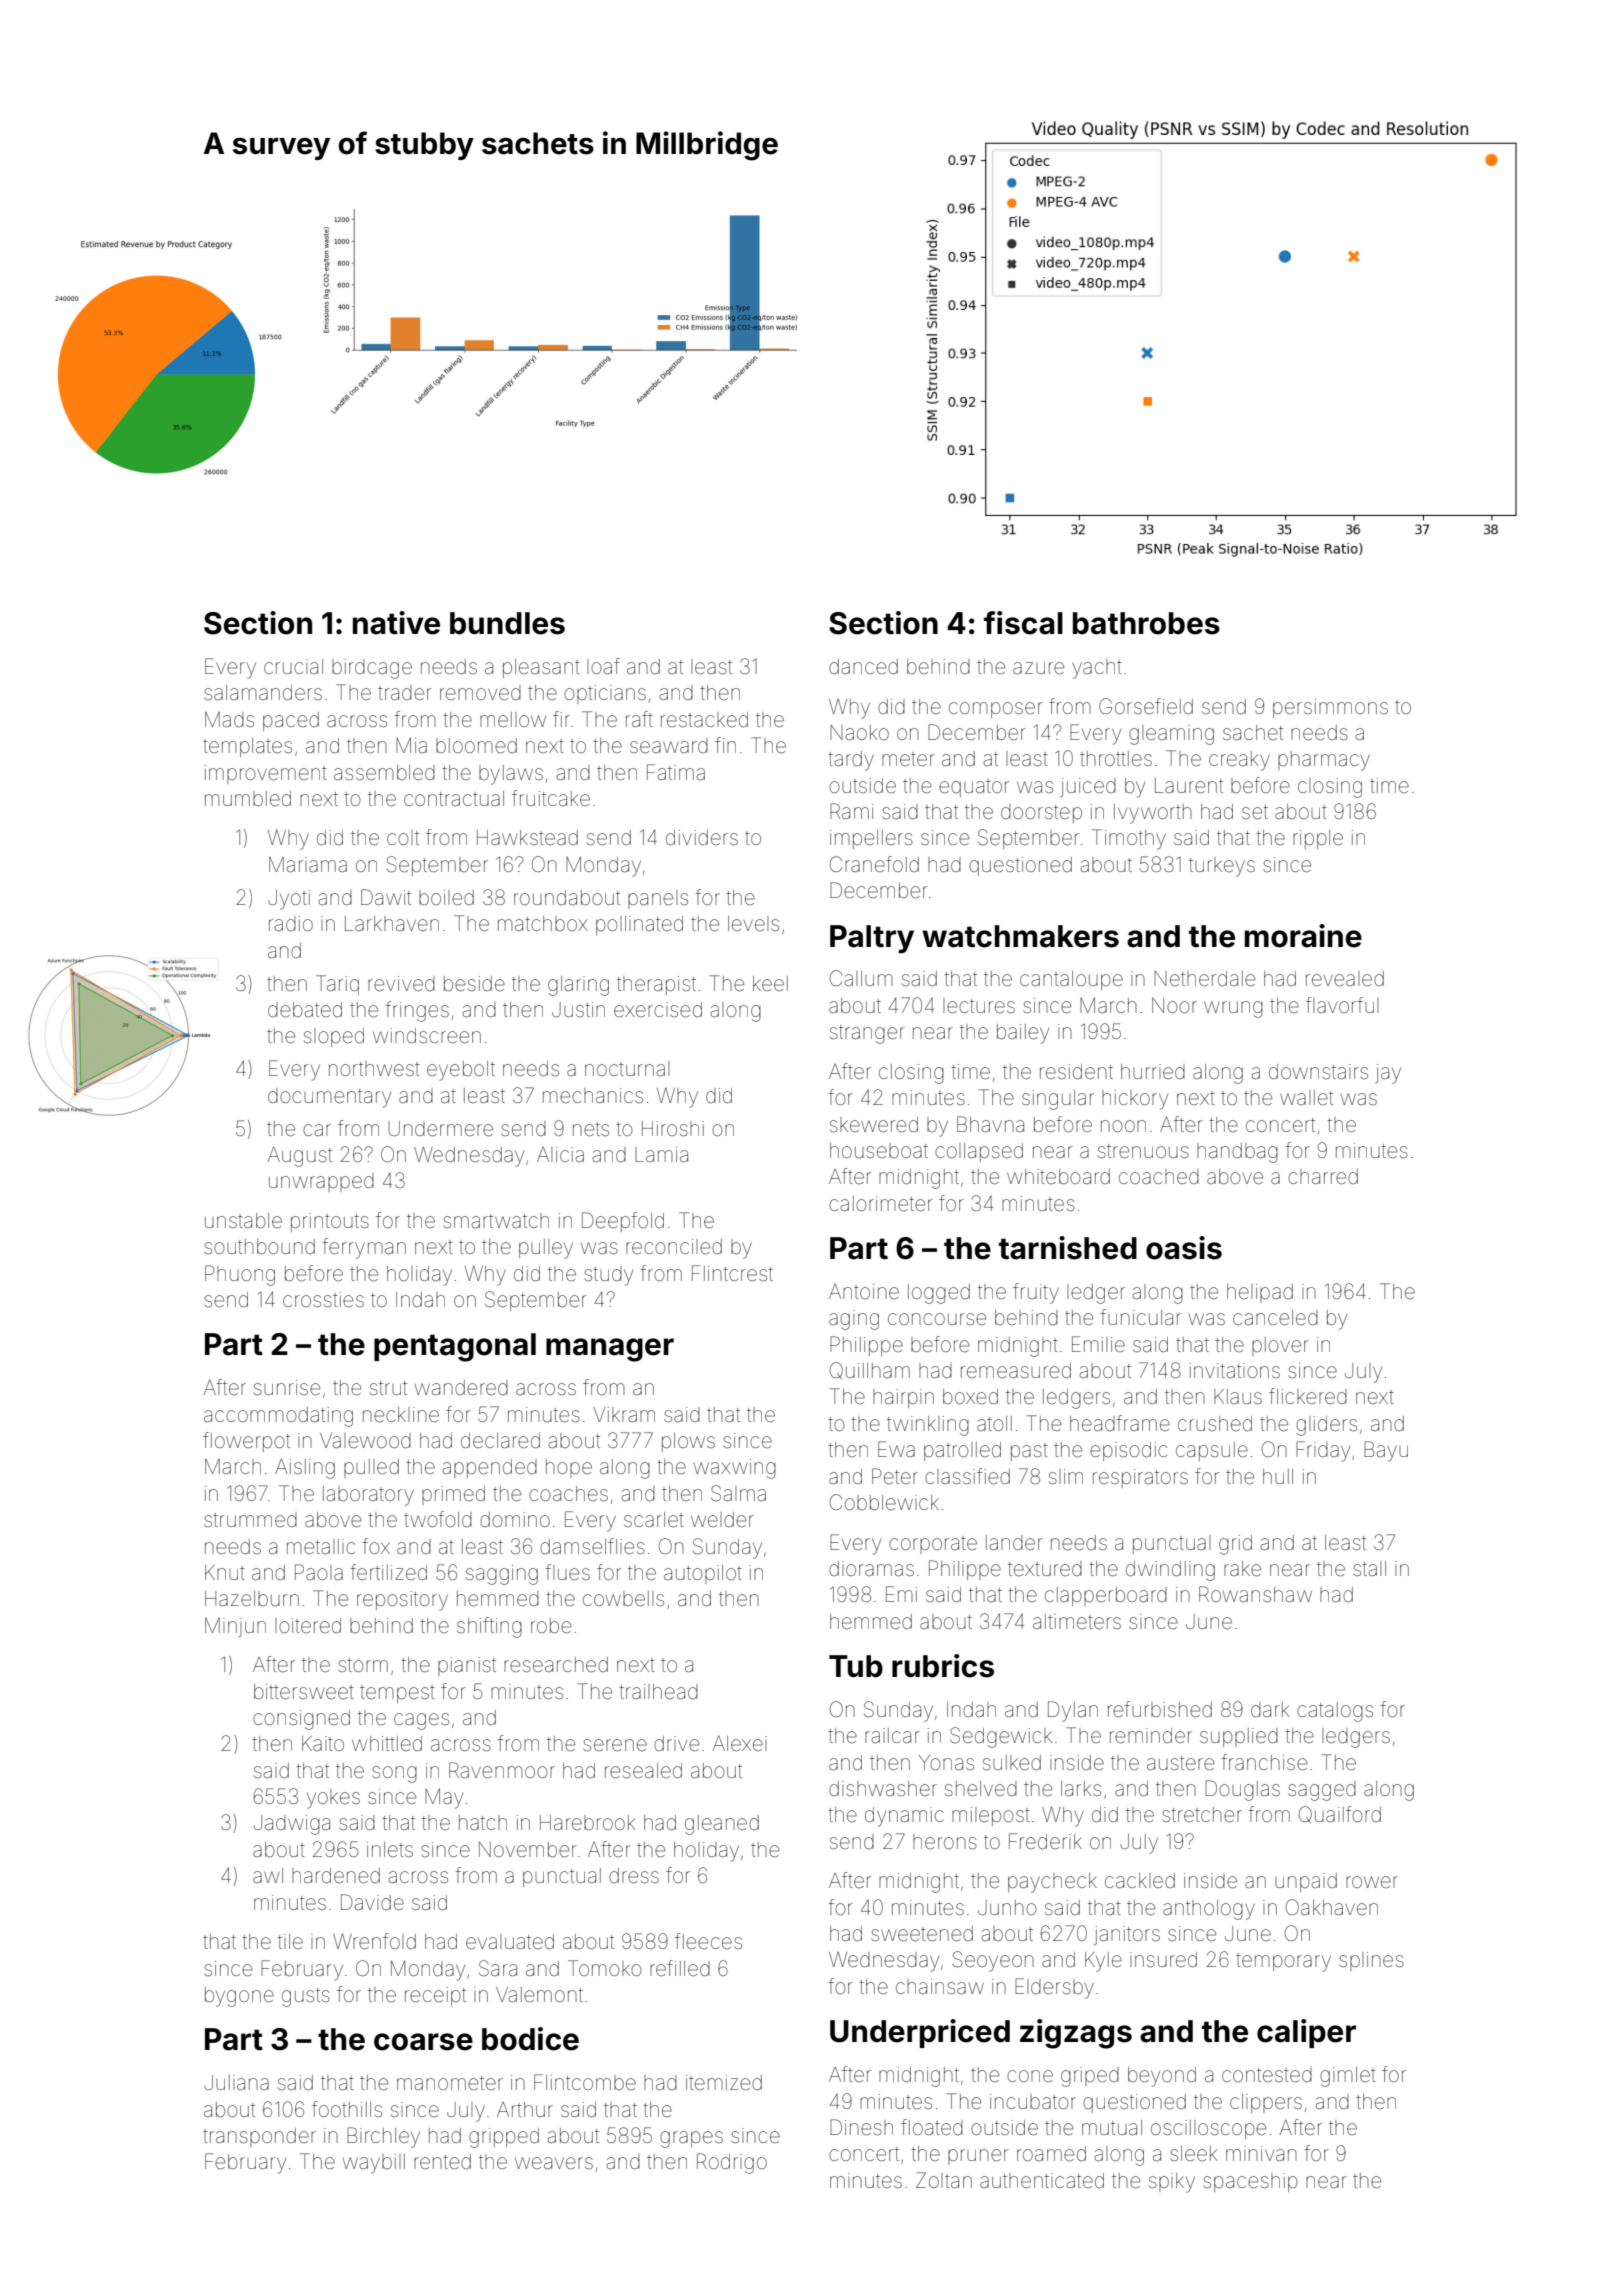 The height and width of the screenshot is (2292, 1620). I want to click on oscilloscope, so click(1208, 2129).
